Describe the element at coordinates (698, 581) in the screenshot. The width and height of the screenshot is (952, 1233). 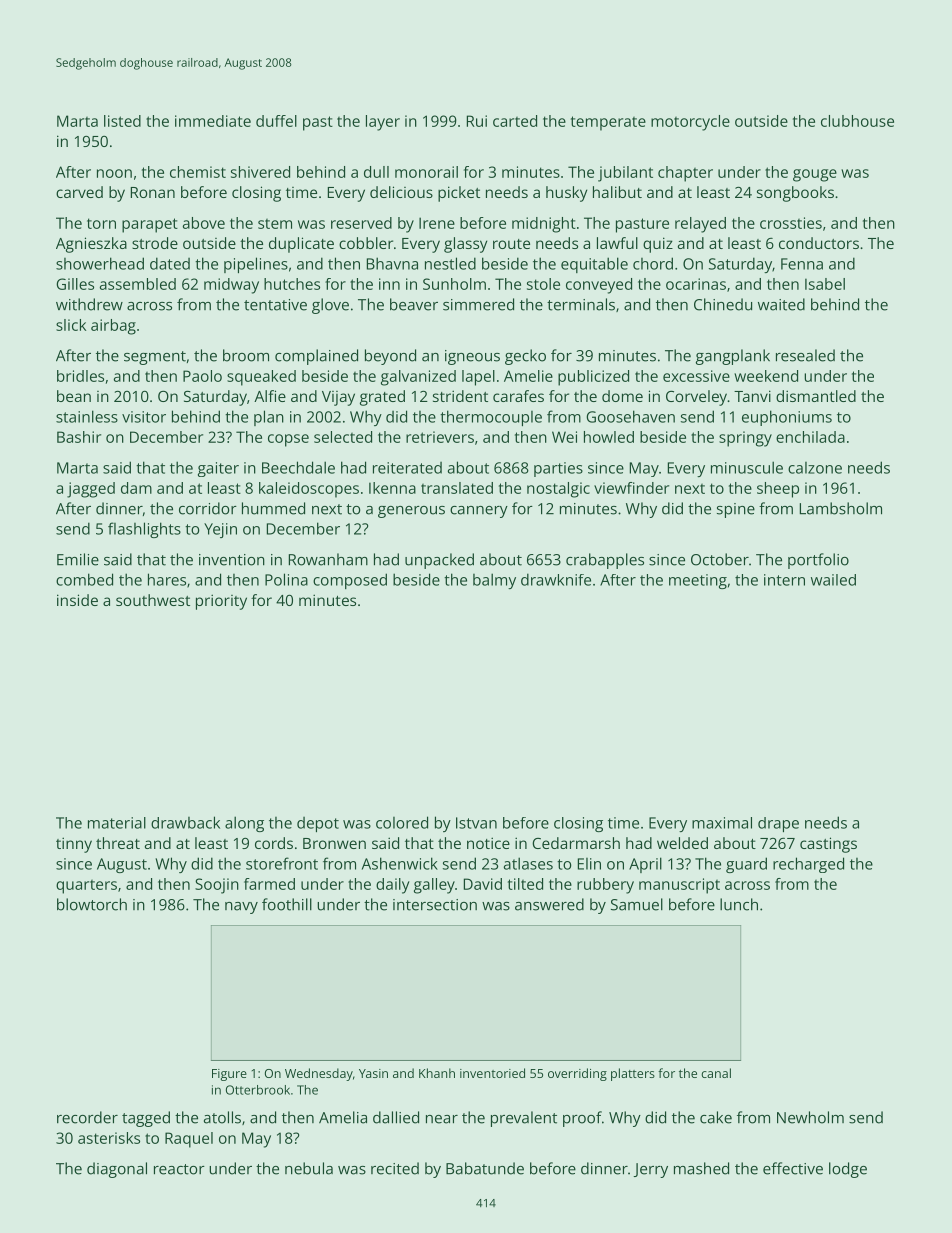
I see `meeting` at that location.
